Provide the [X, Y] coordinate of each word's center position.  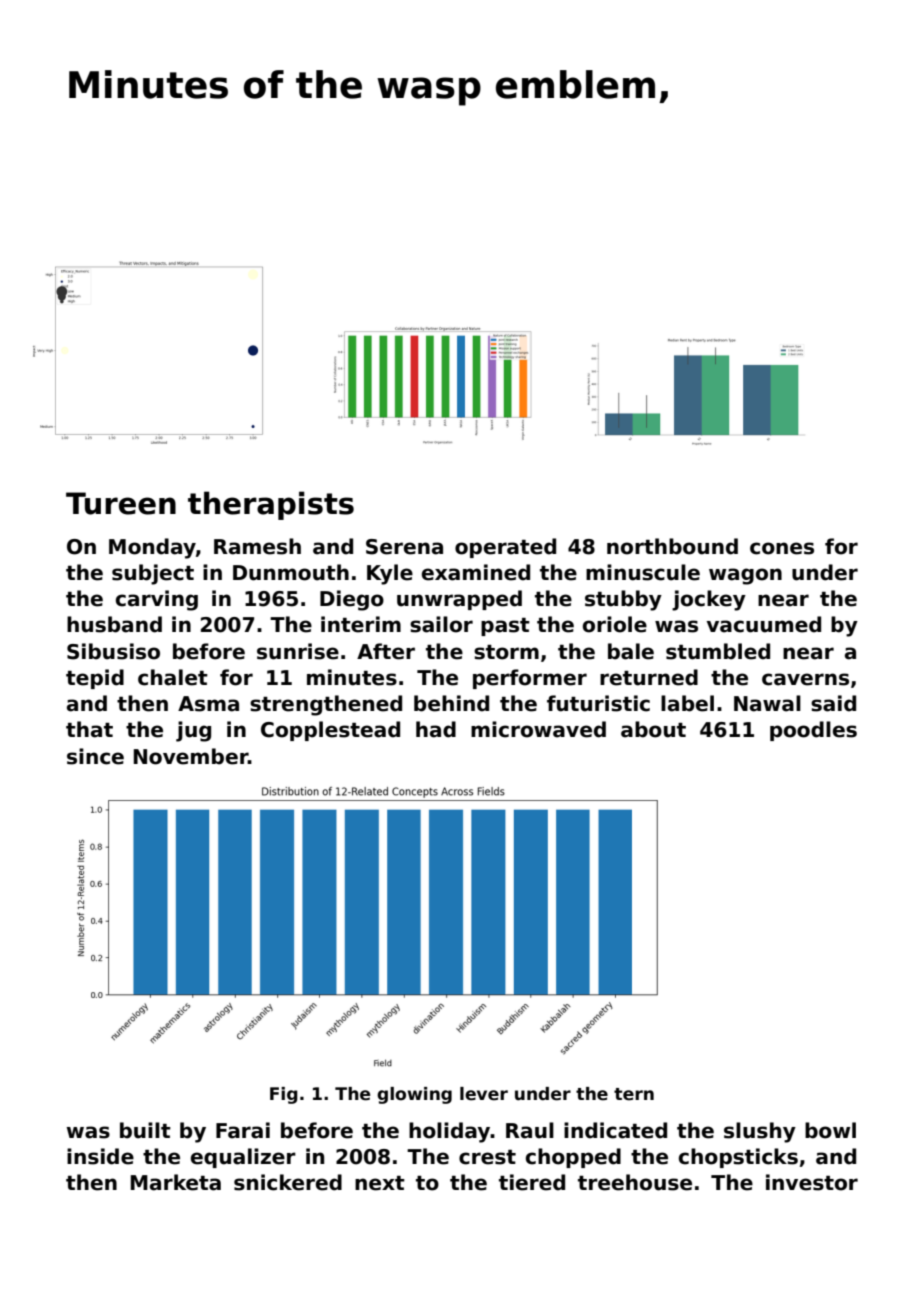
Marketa [176, 1182]
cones [782, 548]
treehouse [635, 1182]
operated [505, 548]
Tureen [121, 503]
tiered [532, 1182]
